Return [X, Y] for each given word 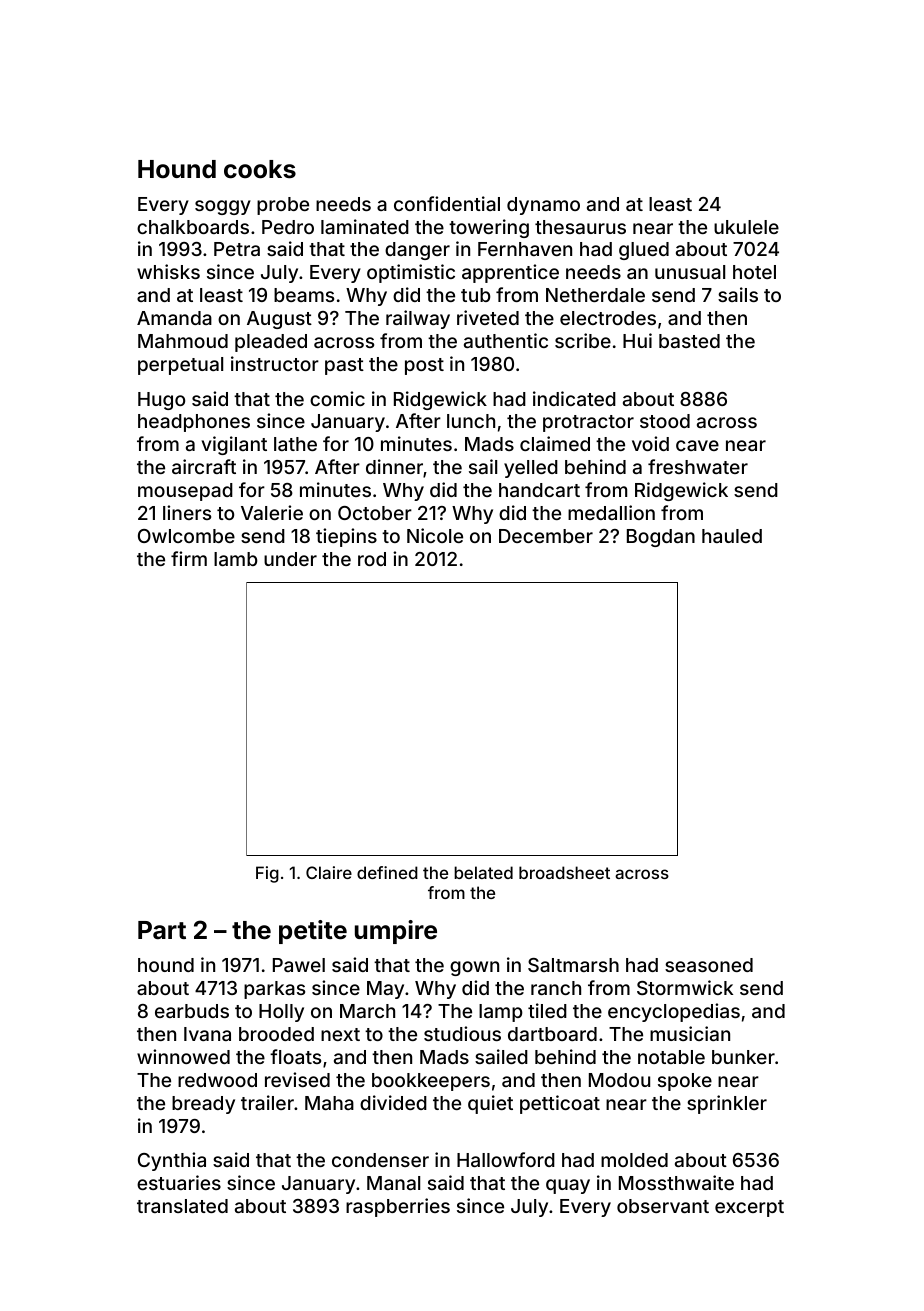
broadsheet [564, 872]
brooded [276, 1034]
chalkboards [193, 227]
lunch [471, 421]
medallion [611, 512]
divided [393, 1102]
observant [663, 1206]
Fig [267, 874]
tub [476, 295]
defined [387, 872]
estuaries [179, 1182]
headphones [194, 423]
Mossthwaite [676, 1182]
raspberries [398, 1207]
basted [689, 341]
